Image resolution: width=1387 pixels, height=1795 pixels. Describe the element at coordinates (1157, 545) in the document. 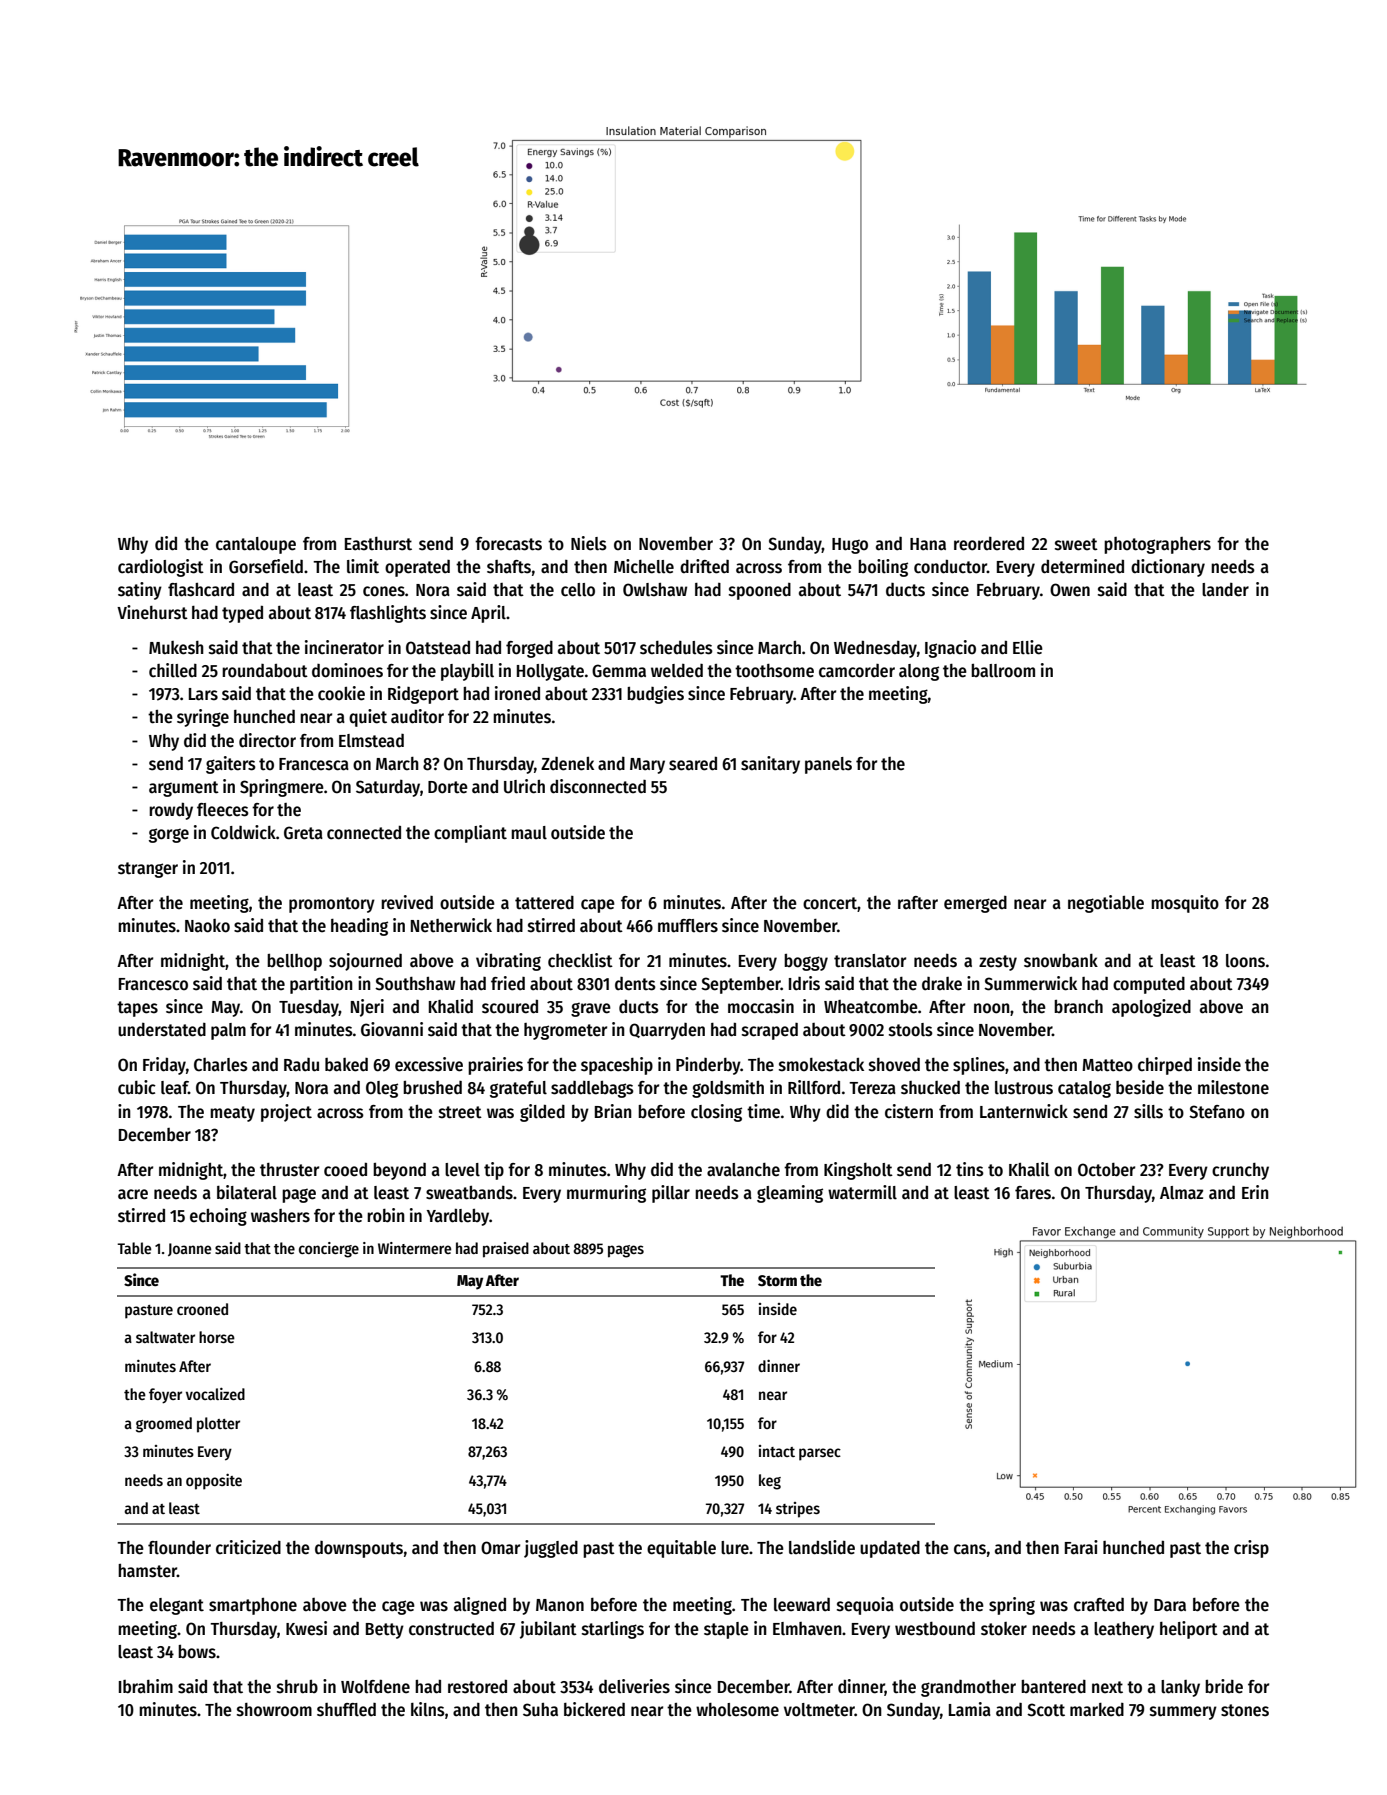

I see `photographers` at that location.
